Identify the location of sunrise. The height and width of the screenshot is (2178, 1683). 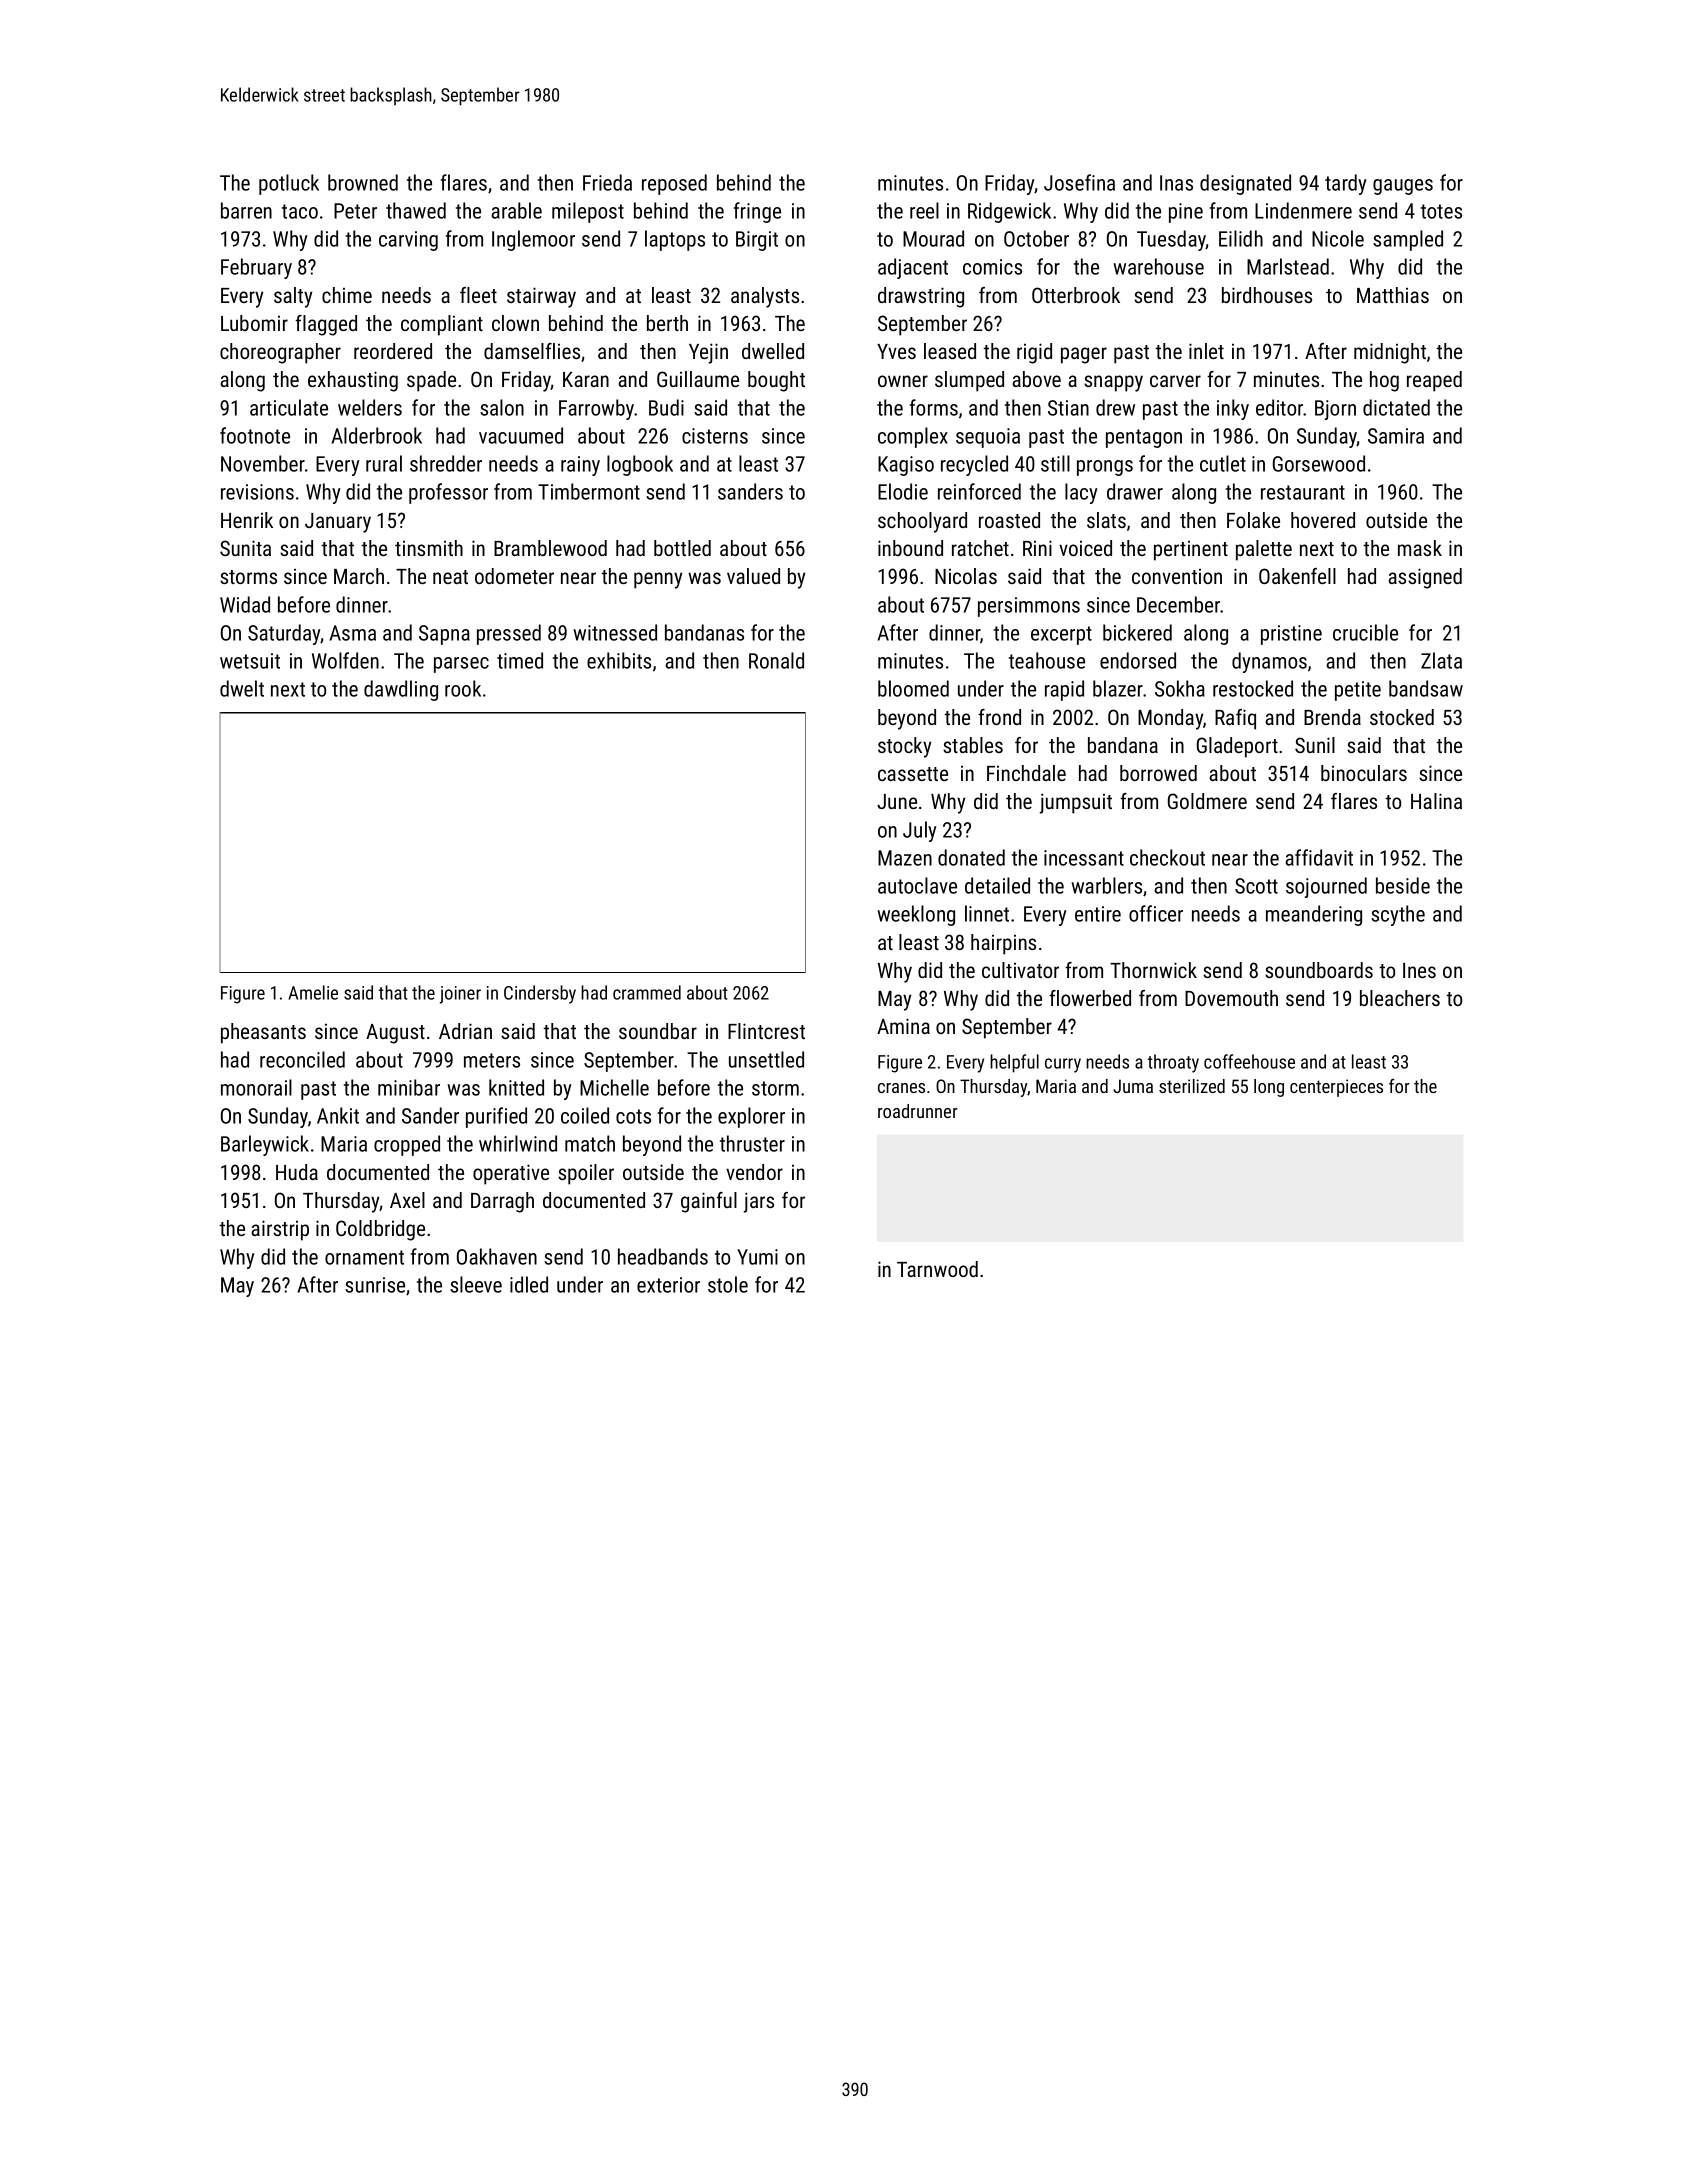
(375, 1285).
